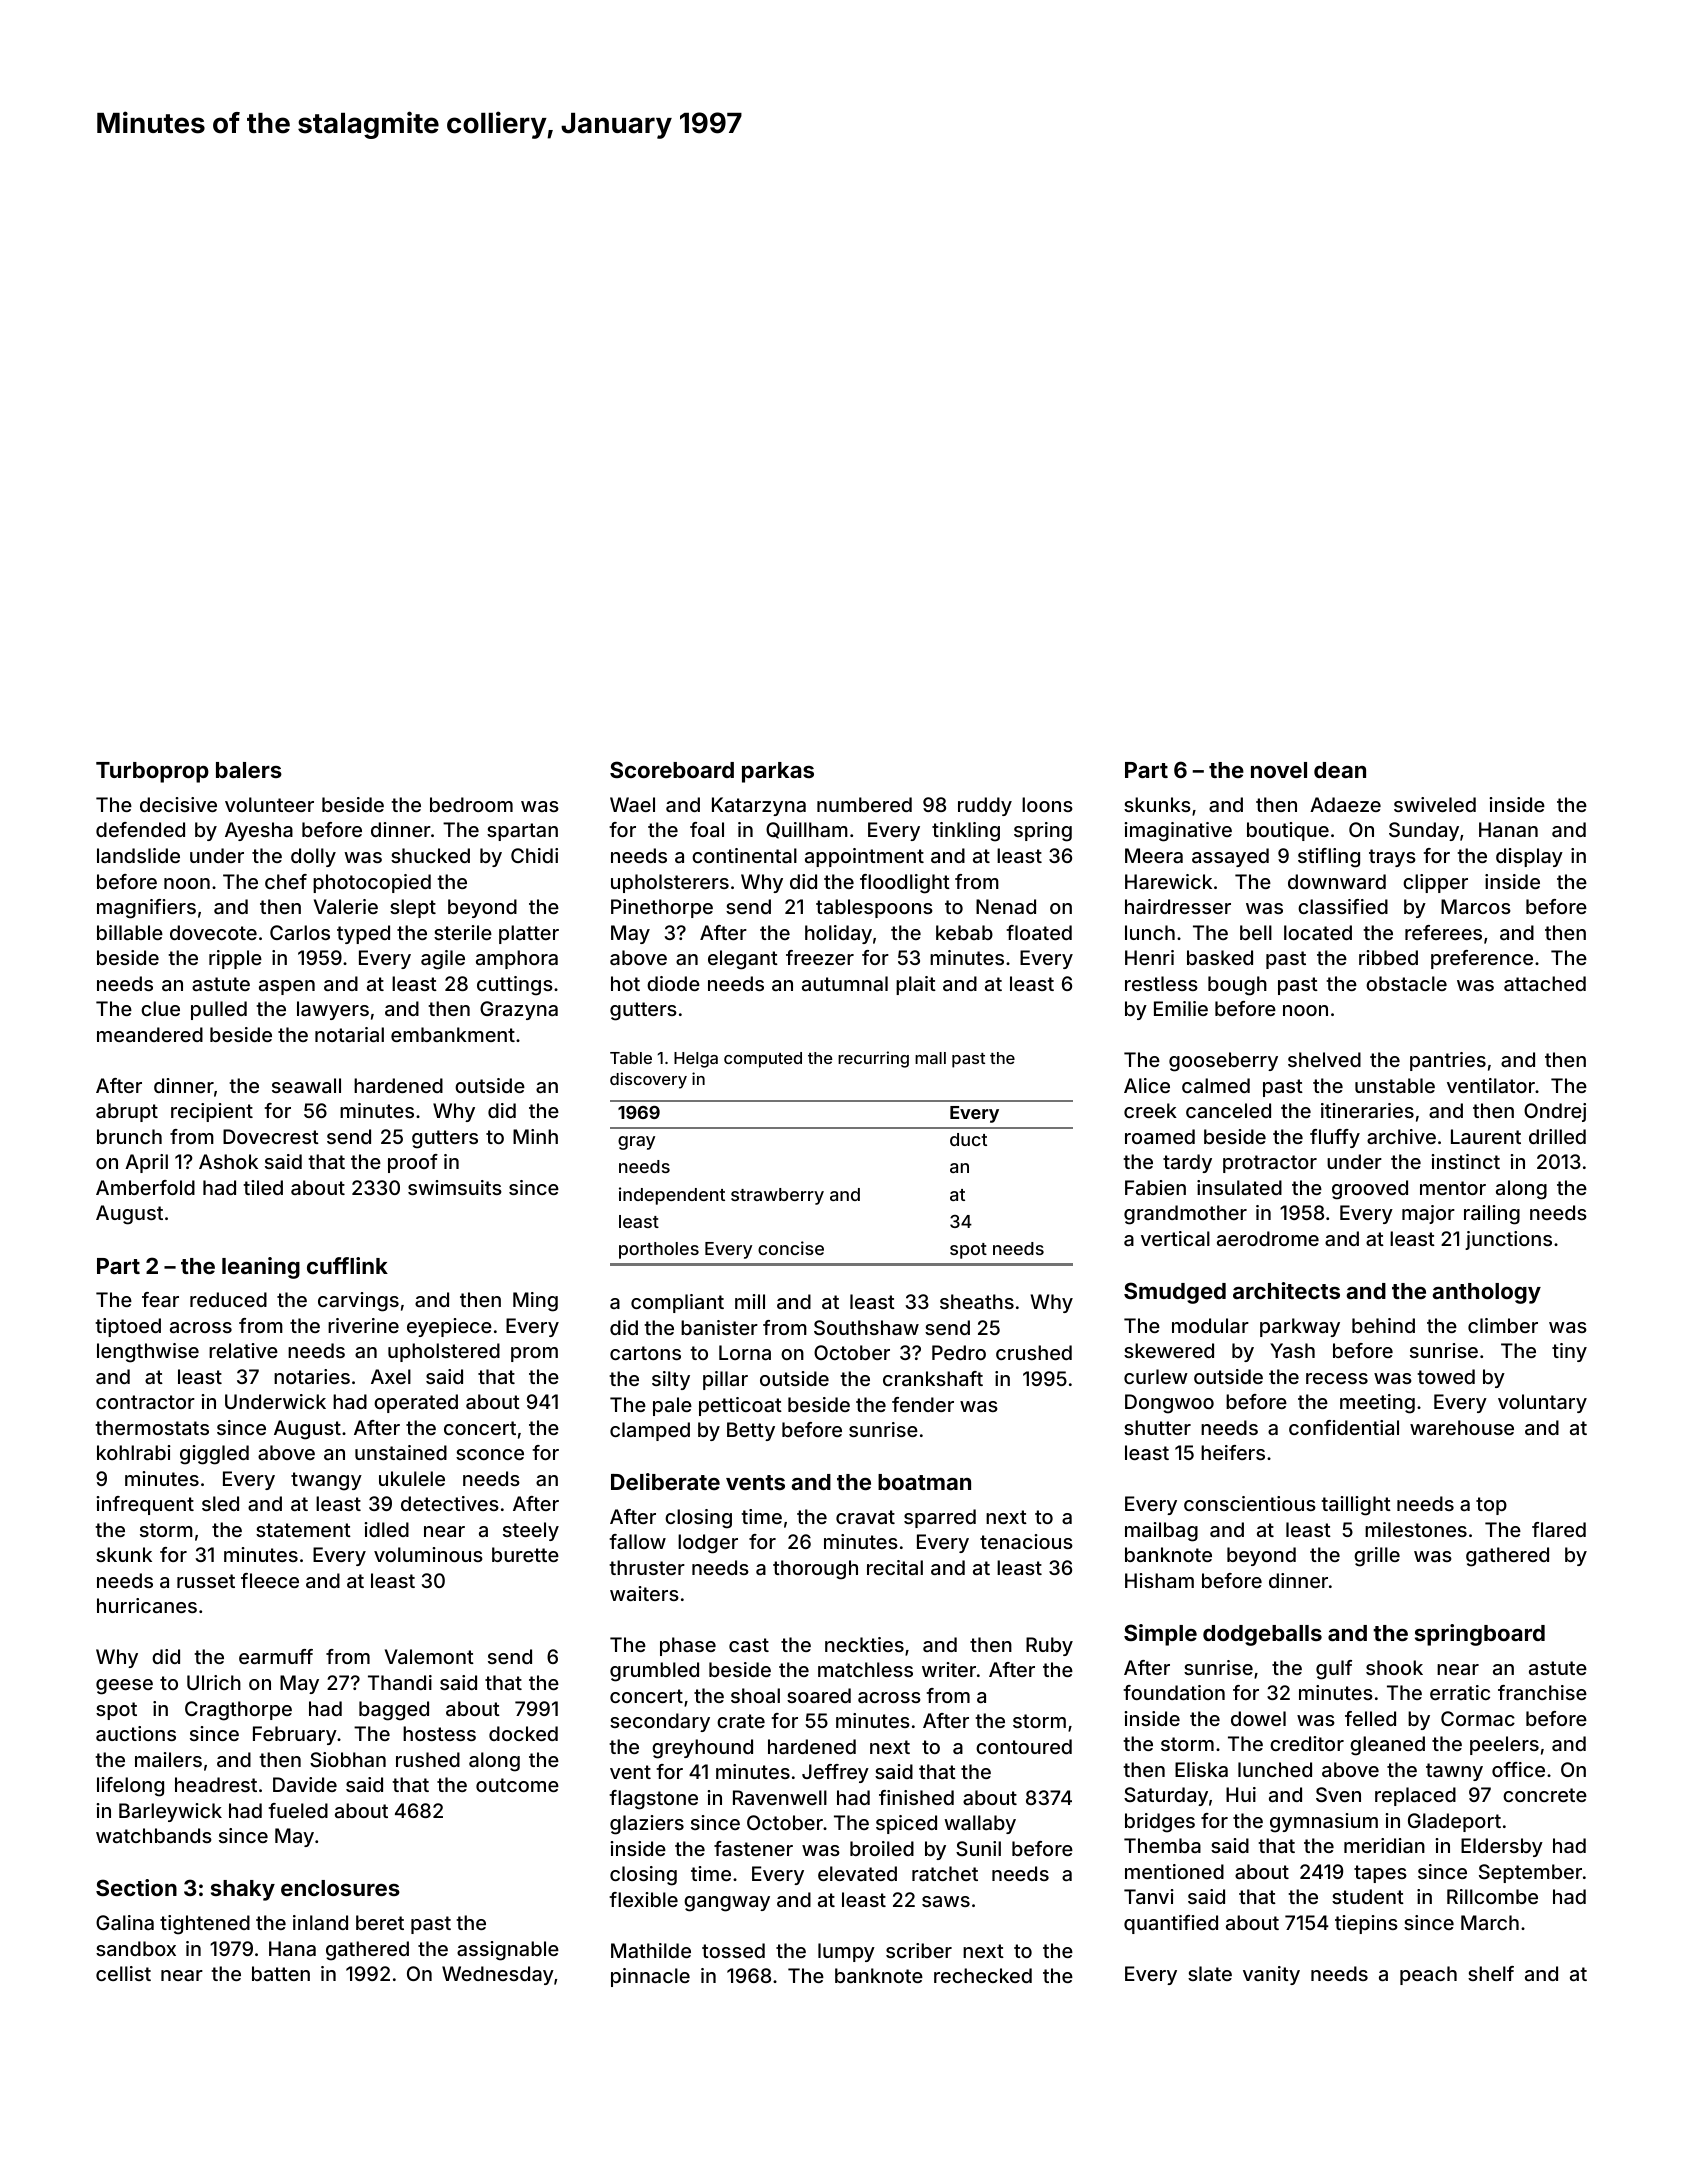 This screenshot has height=2178, width=1683. Describe the element at coordinates (235, 959) in the screenshot. I see `ripple` at that location.
